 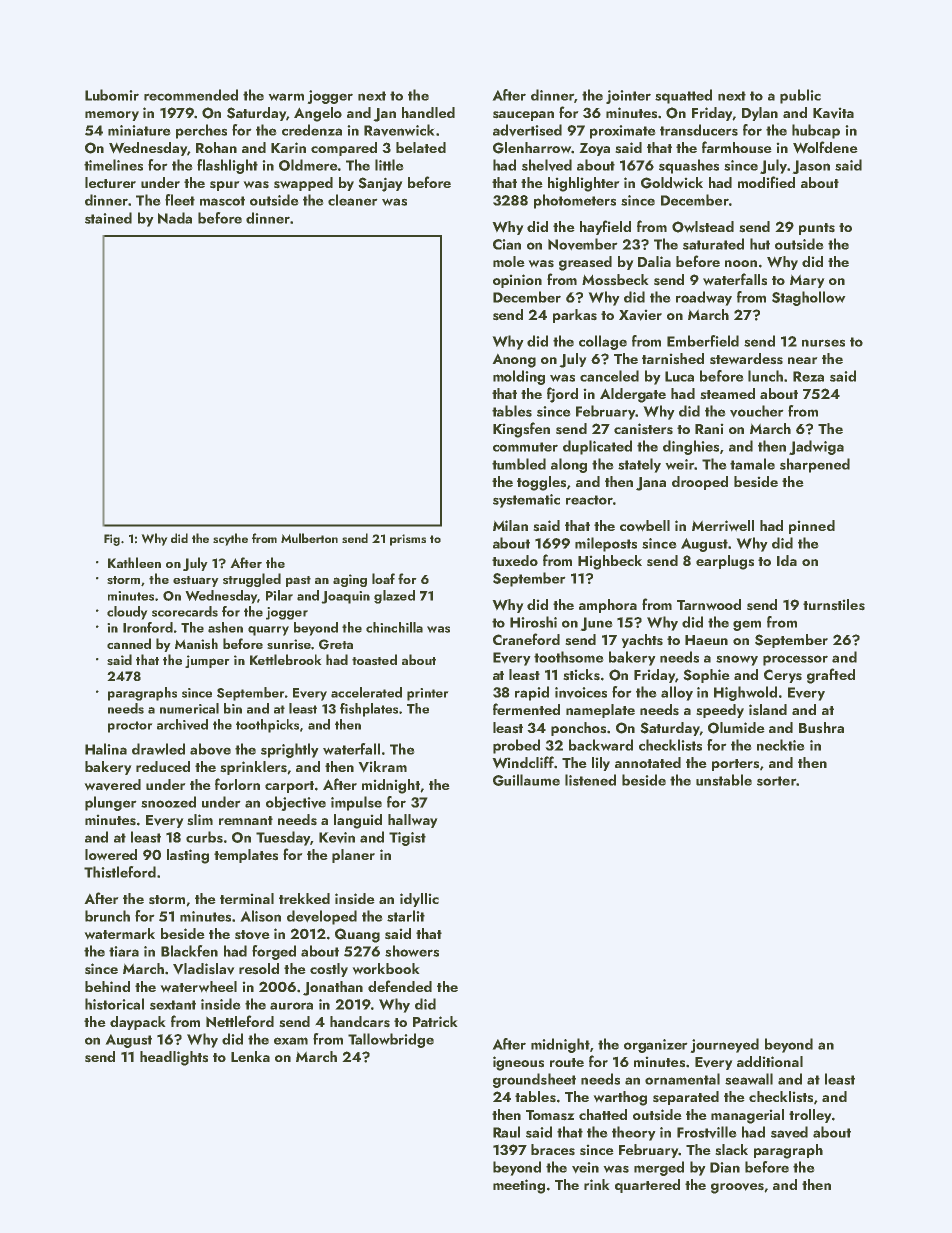 I want to click on roadway, so click(x=704, y=298).
